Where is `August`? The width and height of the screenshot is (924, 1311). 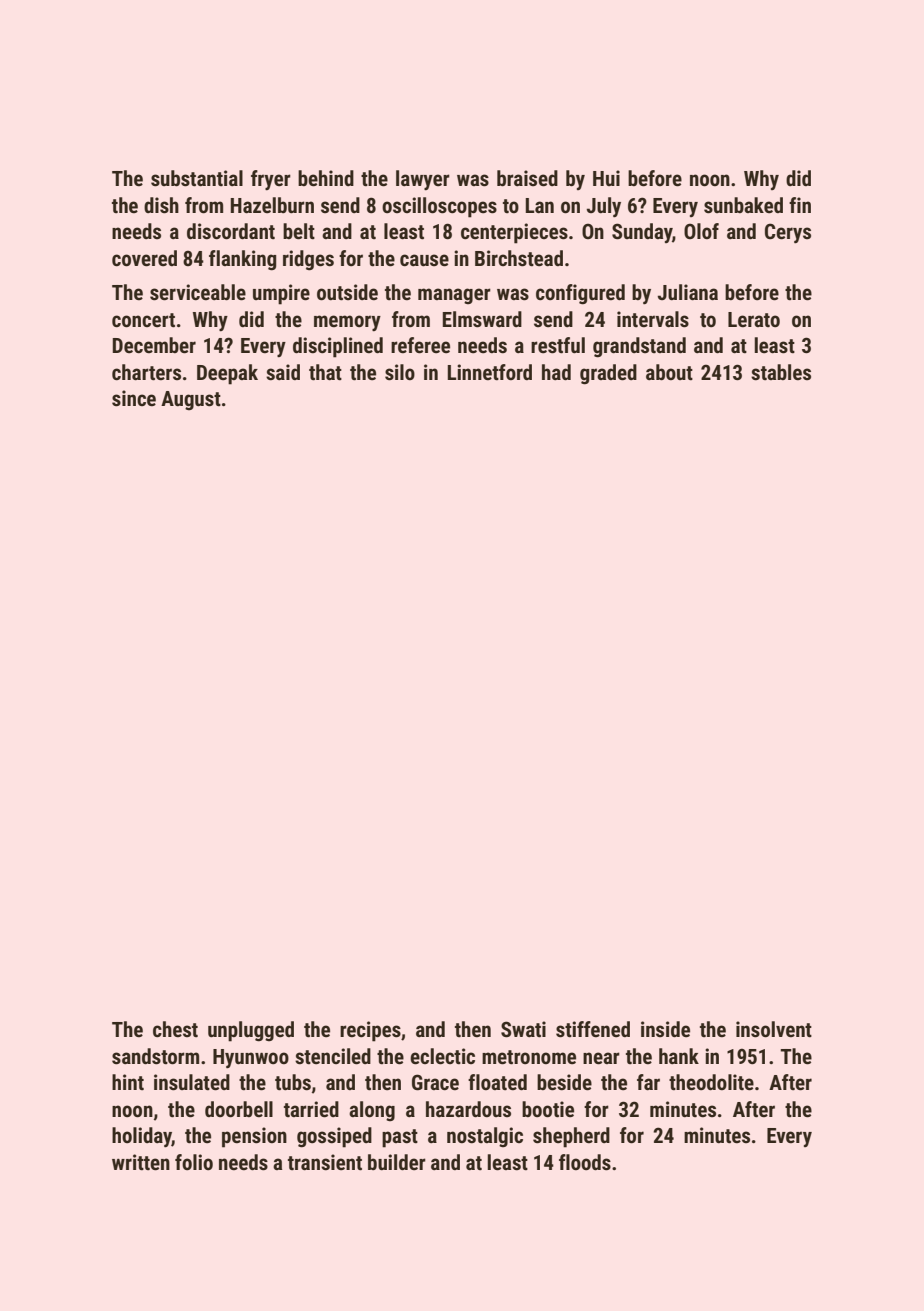
August is located at coordinates (191, 400).
